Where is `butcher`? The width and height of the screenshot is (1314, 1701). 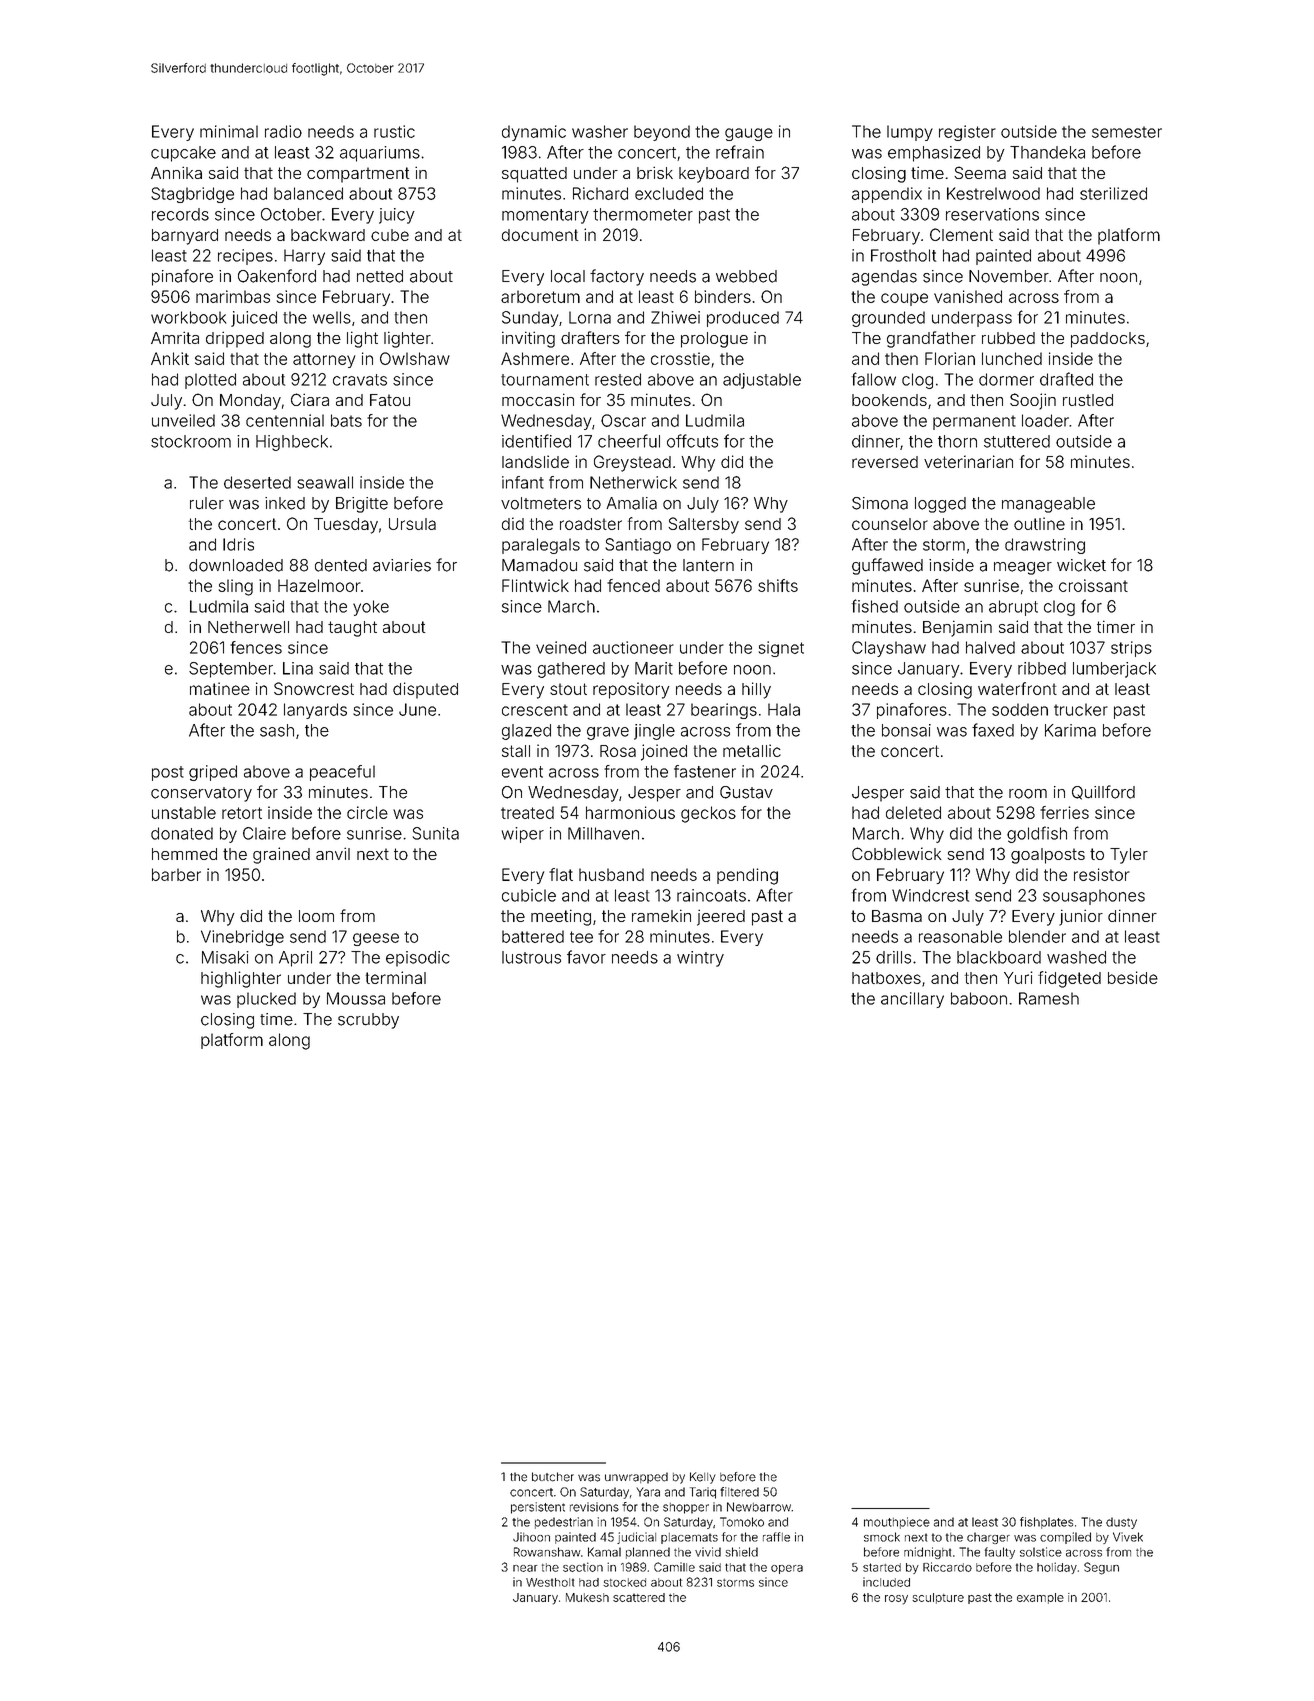 butcher is located at coordinates (553, 1477).
